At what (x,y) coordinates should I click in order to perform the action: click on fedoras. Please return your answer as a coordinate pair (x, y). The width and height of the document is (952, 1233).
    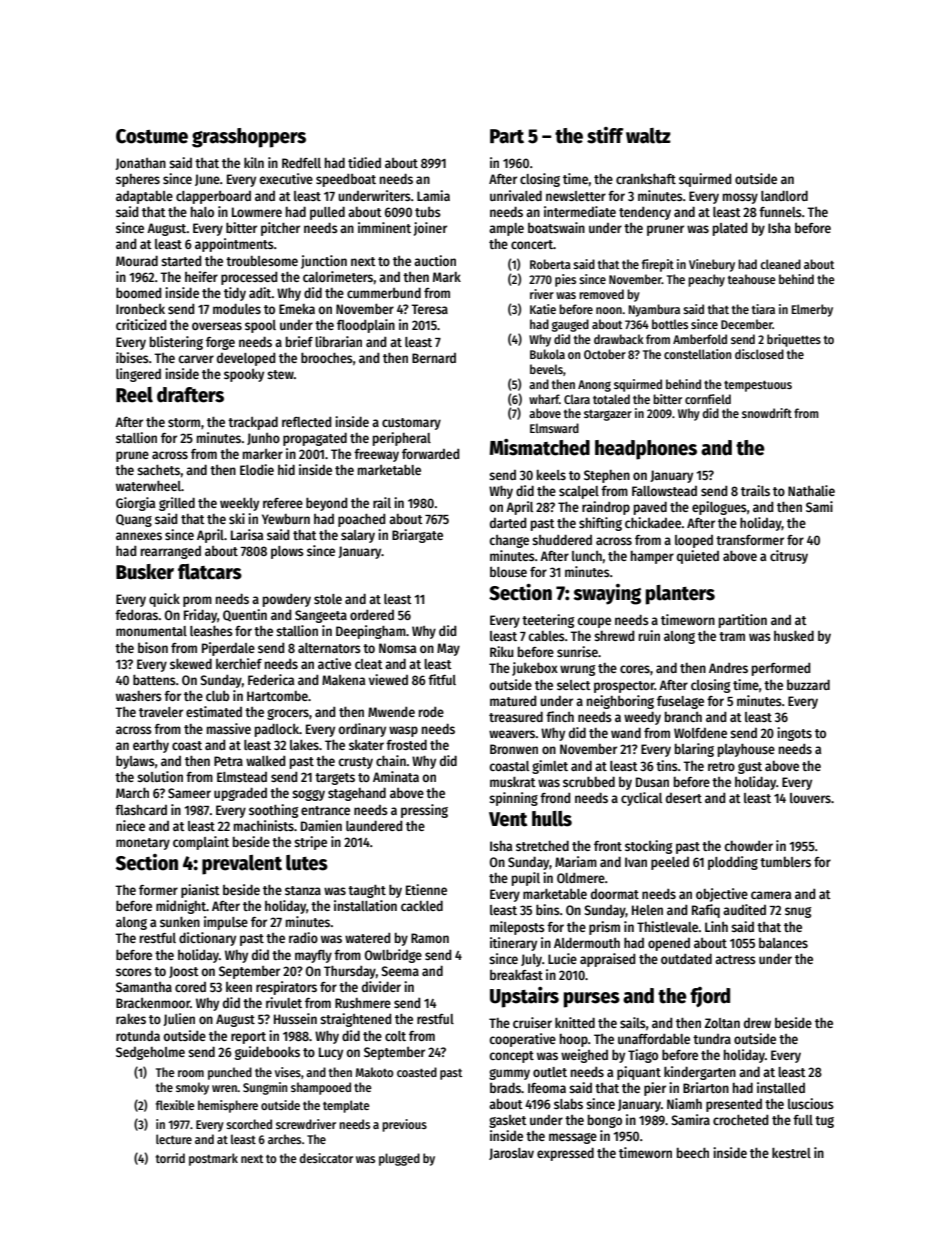
    Looking at the image, I should click on (136, 615).
